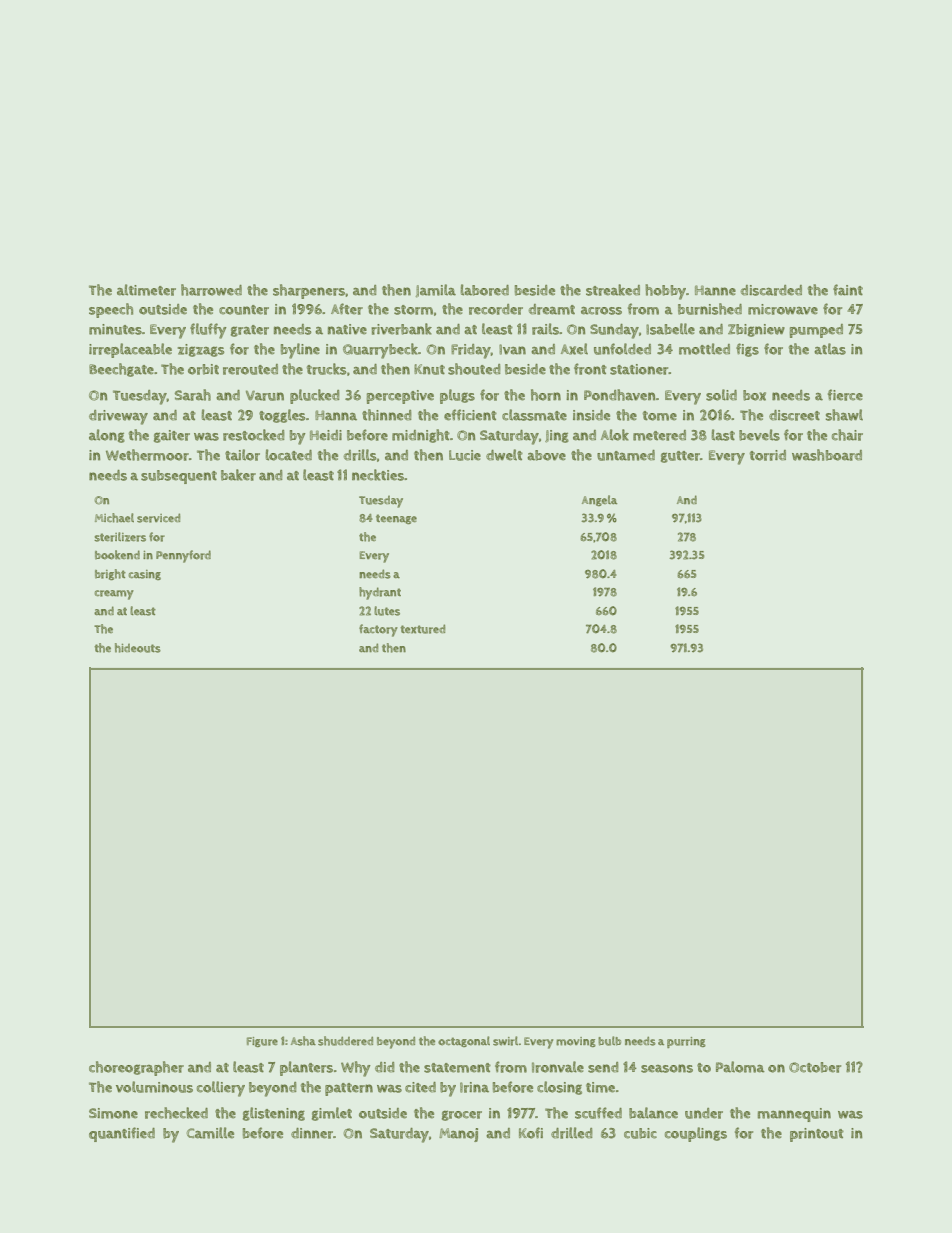  Describe the element at coordinates (345, 1041) in the page. I see `shuddered` at that location.
